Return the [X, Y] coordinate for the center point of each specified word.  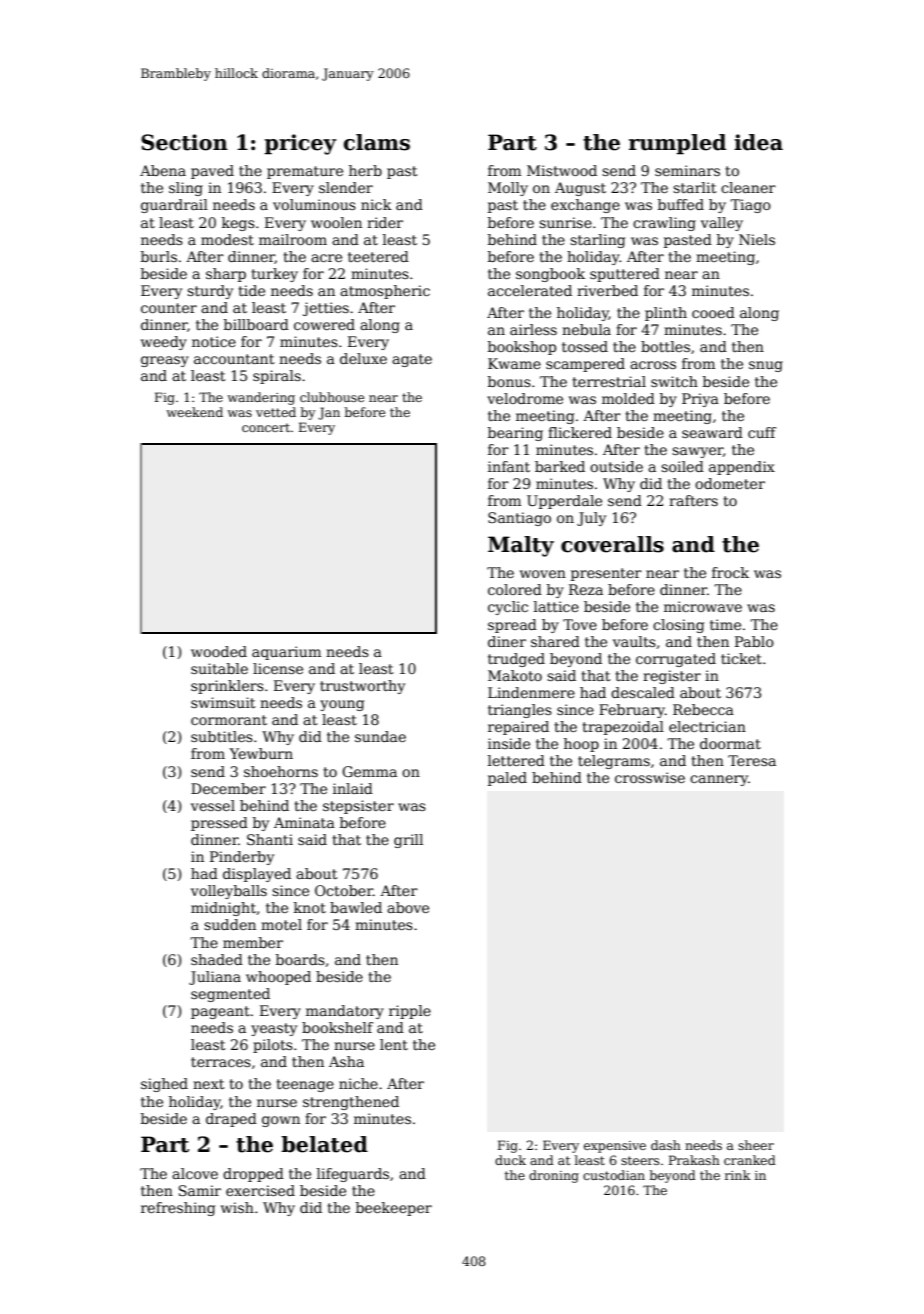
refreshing [178, 1209]
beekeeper [394, 1209]
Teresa [752, 760]
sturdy [210, 292]
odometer [730, 483]
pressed [219, 824]
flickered [580, 432]
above [408, 907]
